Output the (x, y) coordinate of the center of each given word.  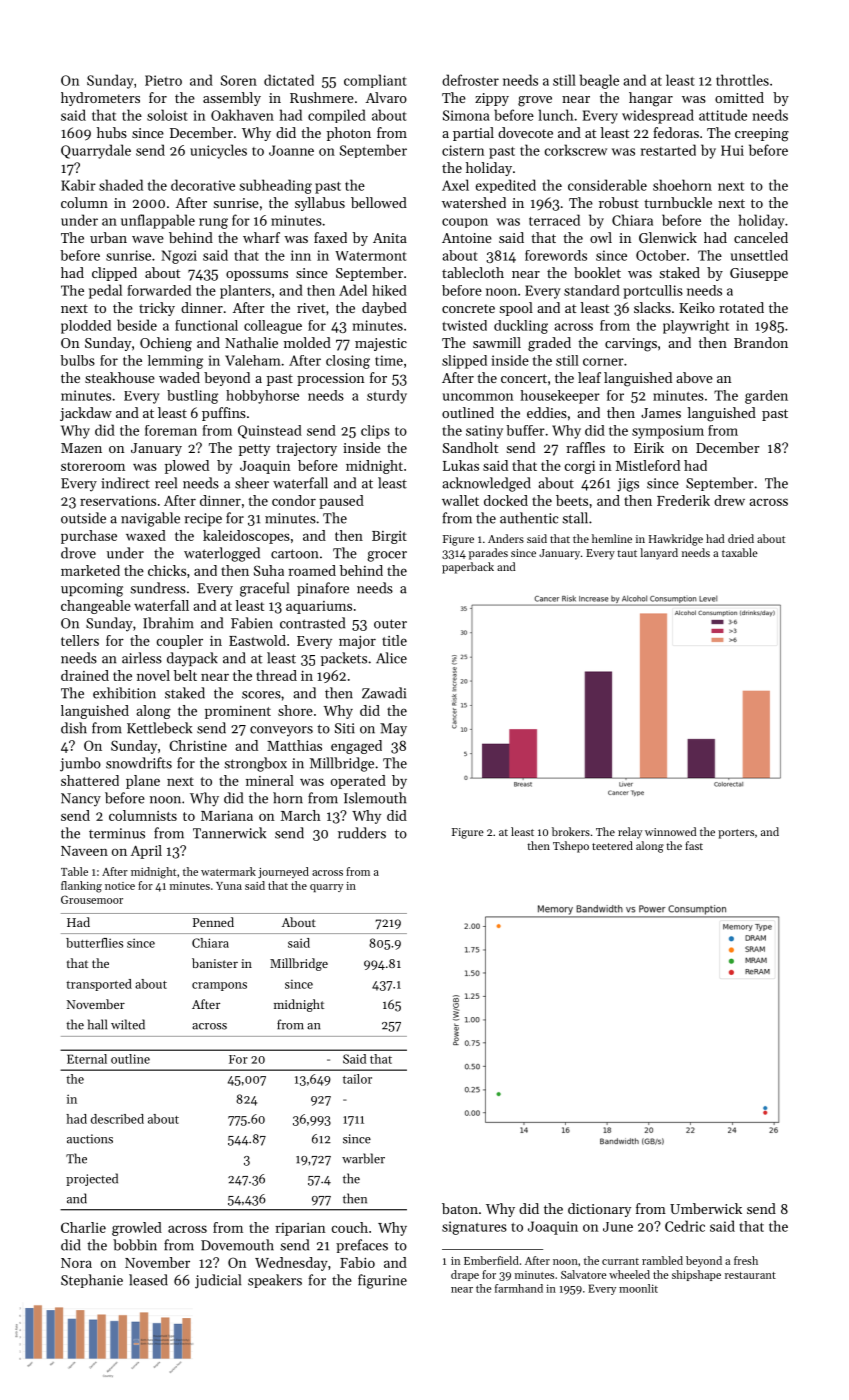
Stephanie (92, 1281)
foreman (171, 430)
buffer (526, 430)
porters (736, 834)
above (694, 377)
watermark (228, 871)
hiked (389, 290)
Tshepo (571, 847)
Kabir (78, 185)
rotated (741, 307)
